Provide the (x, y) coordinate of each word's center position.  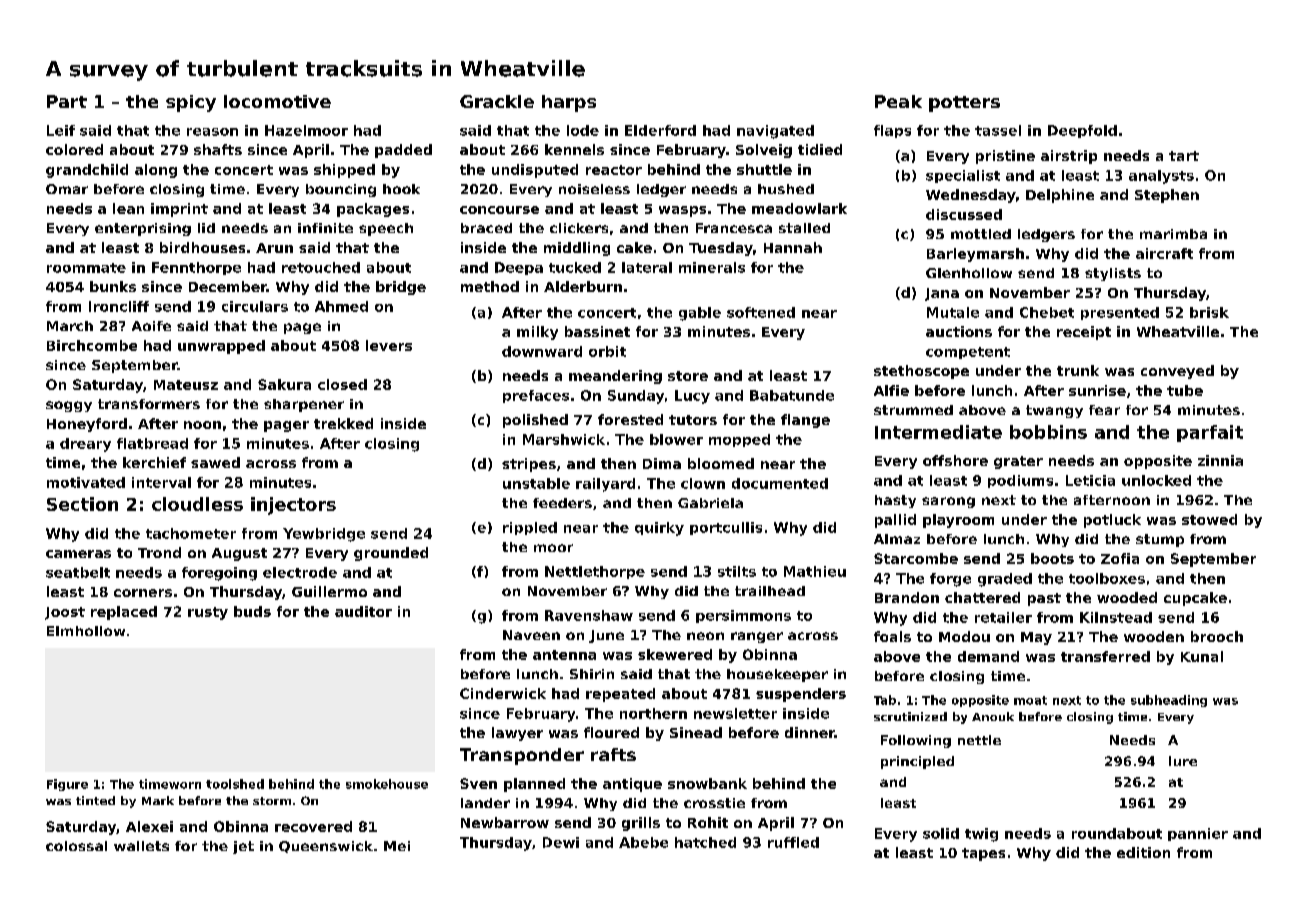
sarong (948, 502)
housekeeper (777, 675)
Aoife (151, 326)
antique (632, 785)
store (688, 376)
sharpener (304, 405)
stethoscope (921, 372)
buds (252, 611)
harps (569, 103)
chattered (982, 597)
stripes (529, 465)
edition (1143, 852)
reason (212, 132)
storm (272, 801)
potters (964, 104)
